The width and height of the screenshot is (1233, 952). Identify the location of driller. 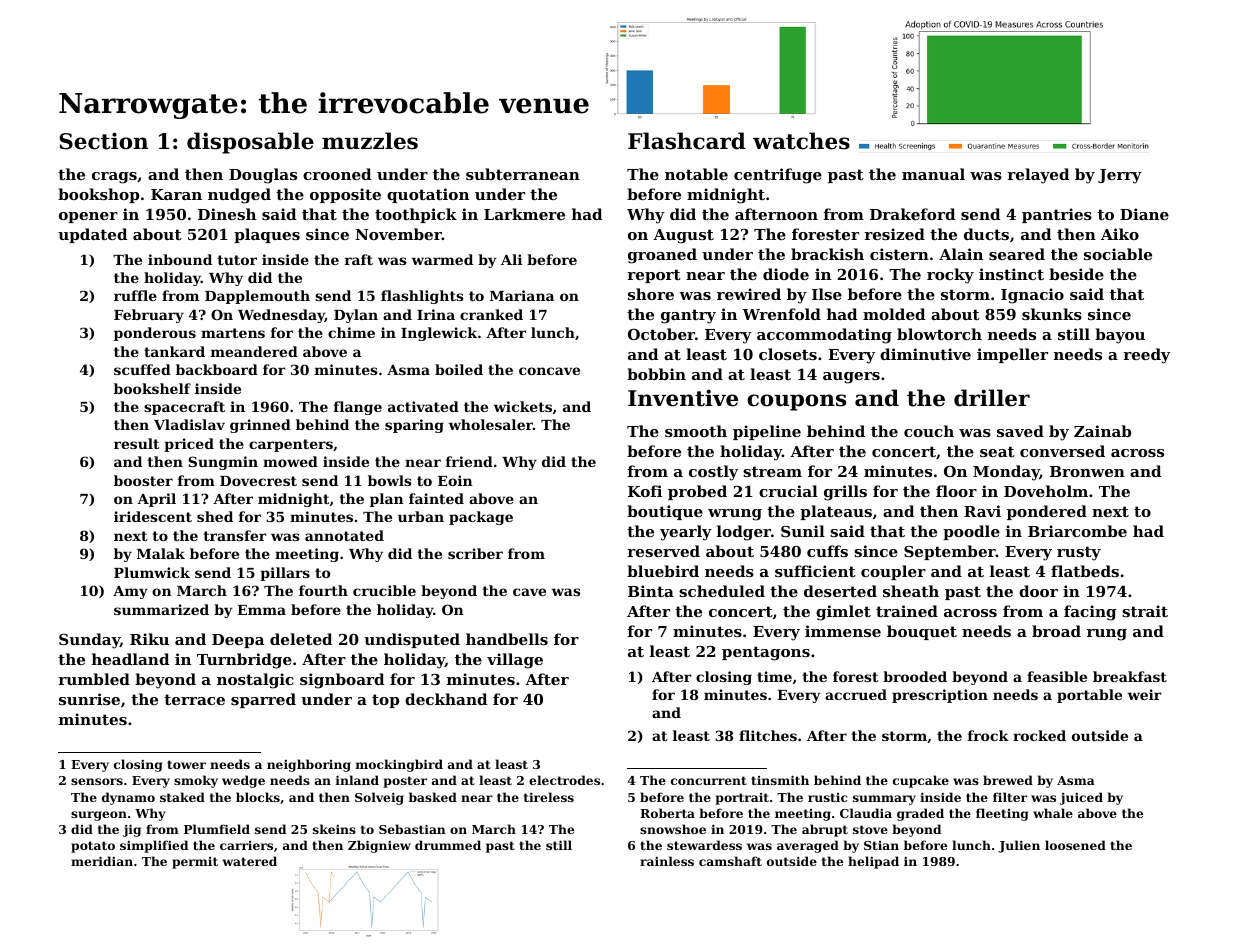
(992, 398).
